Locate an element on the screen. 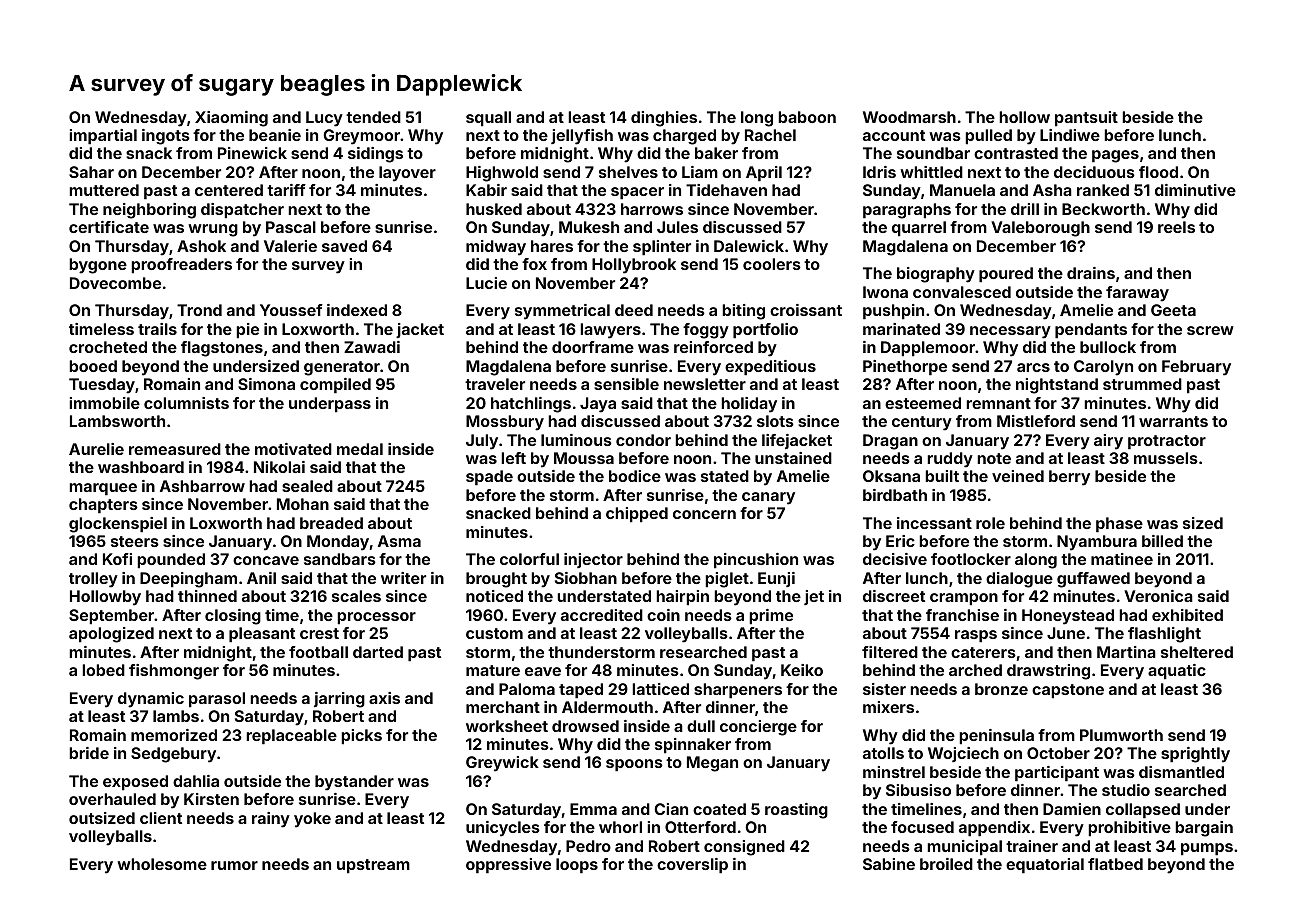 The image size is (1308, 924). generator is located at coordinates (342, 368).
